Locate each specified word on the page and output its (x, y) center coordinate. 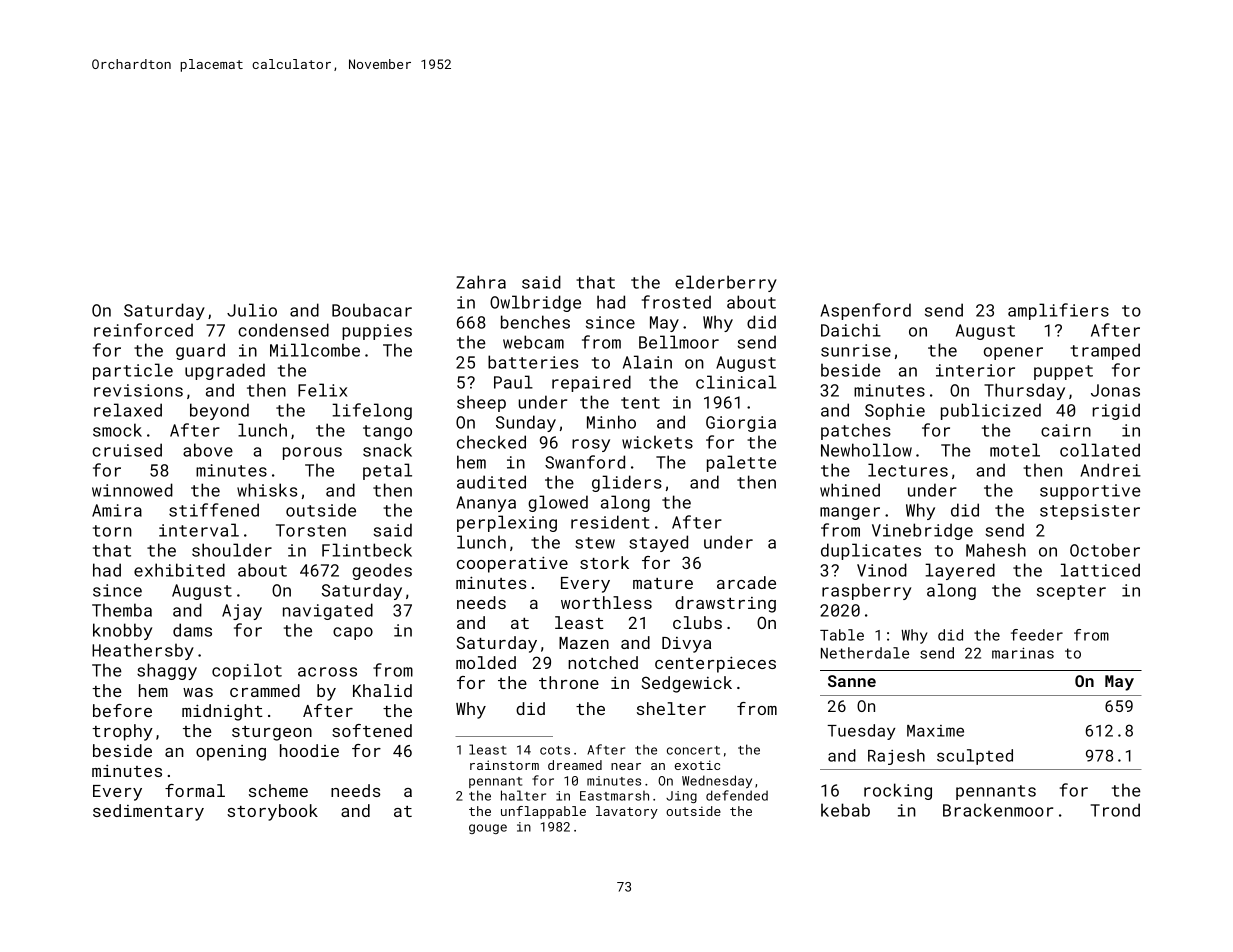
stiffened (214, 510)
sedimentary (148, 812)
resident (610, 522)
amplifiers (1058, 311)
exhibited (179, 570)
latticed (1100, 570)
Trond (1115, 810)
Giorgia (741, 424)
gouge (488, 829)
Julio (252, 310)
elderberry (726, 283)
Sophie (895, 411)
